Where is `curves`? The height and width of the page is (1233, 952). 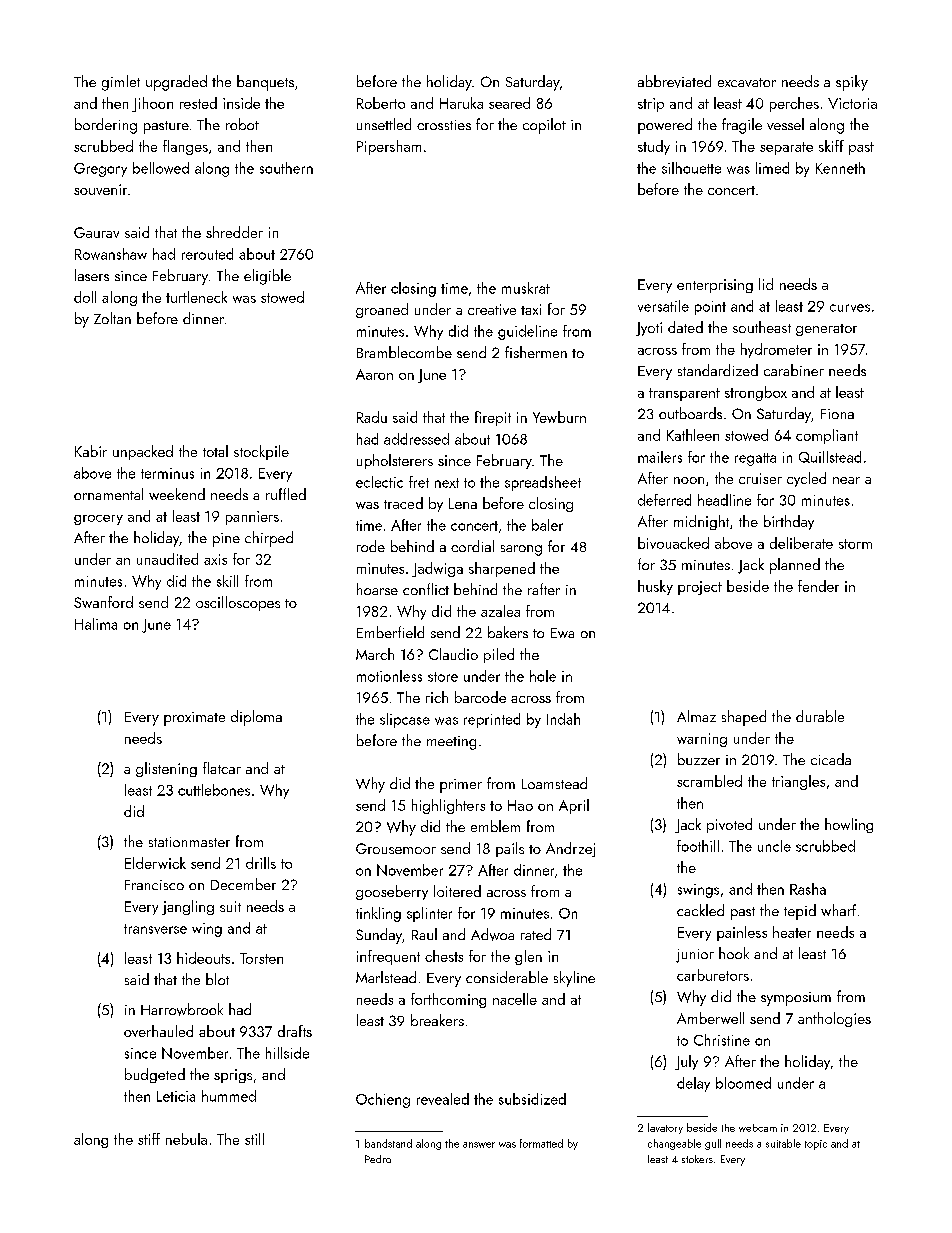
curves is located at coordinates (850, 308).
